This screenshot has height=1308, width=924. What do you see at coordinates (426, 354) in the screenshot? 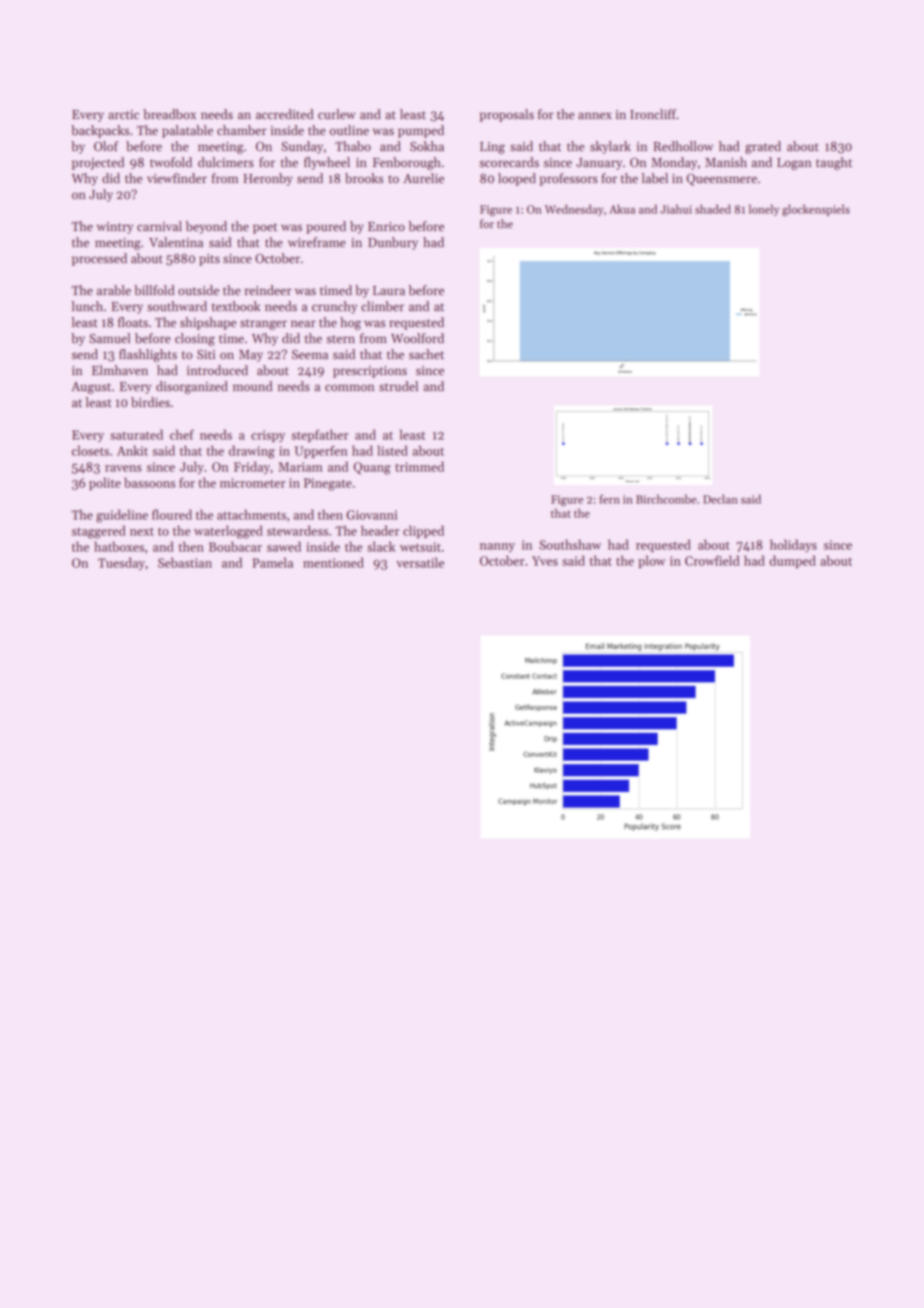
I see `sachet` at bounding box center [426, 354].
